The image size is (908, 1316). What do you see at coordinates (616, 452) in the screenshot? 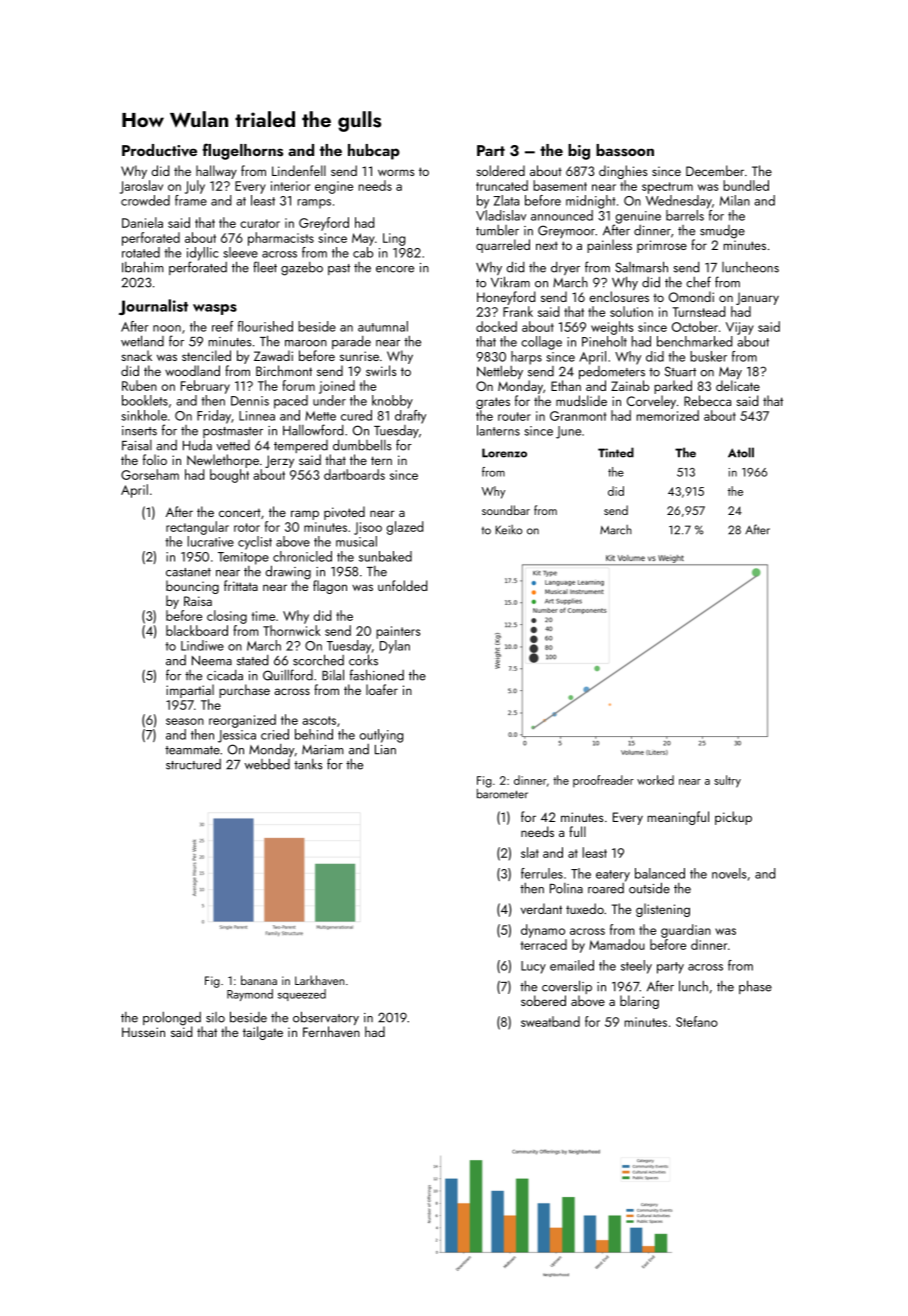
I see `Tinted` at bounding box center [616, 452].
